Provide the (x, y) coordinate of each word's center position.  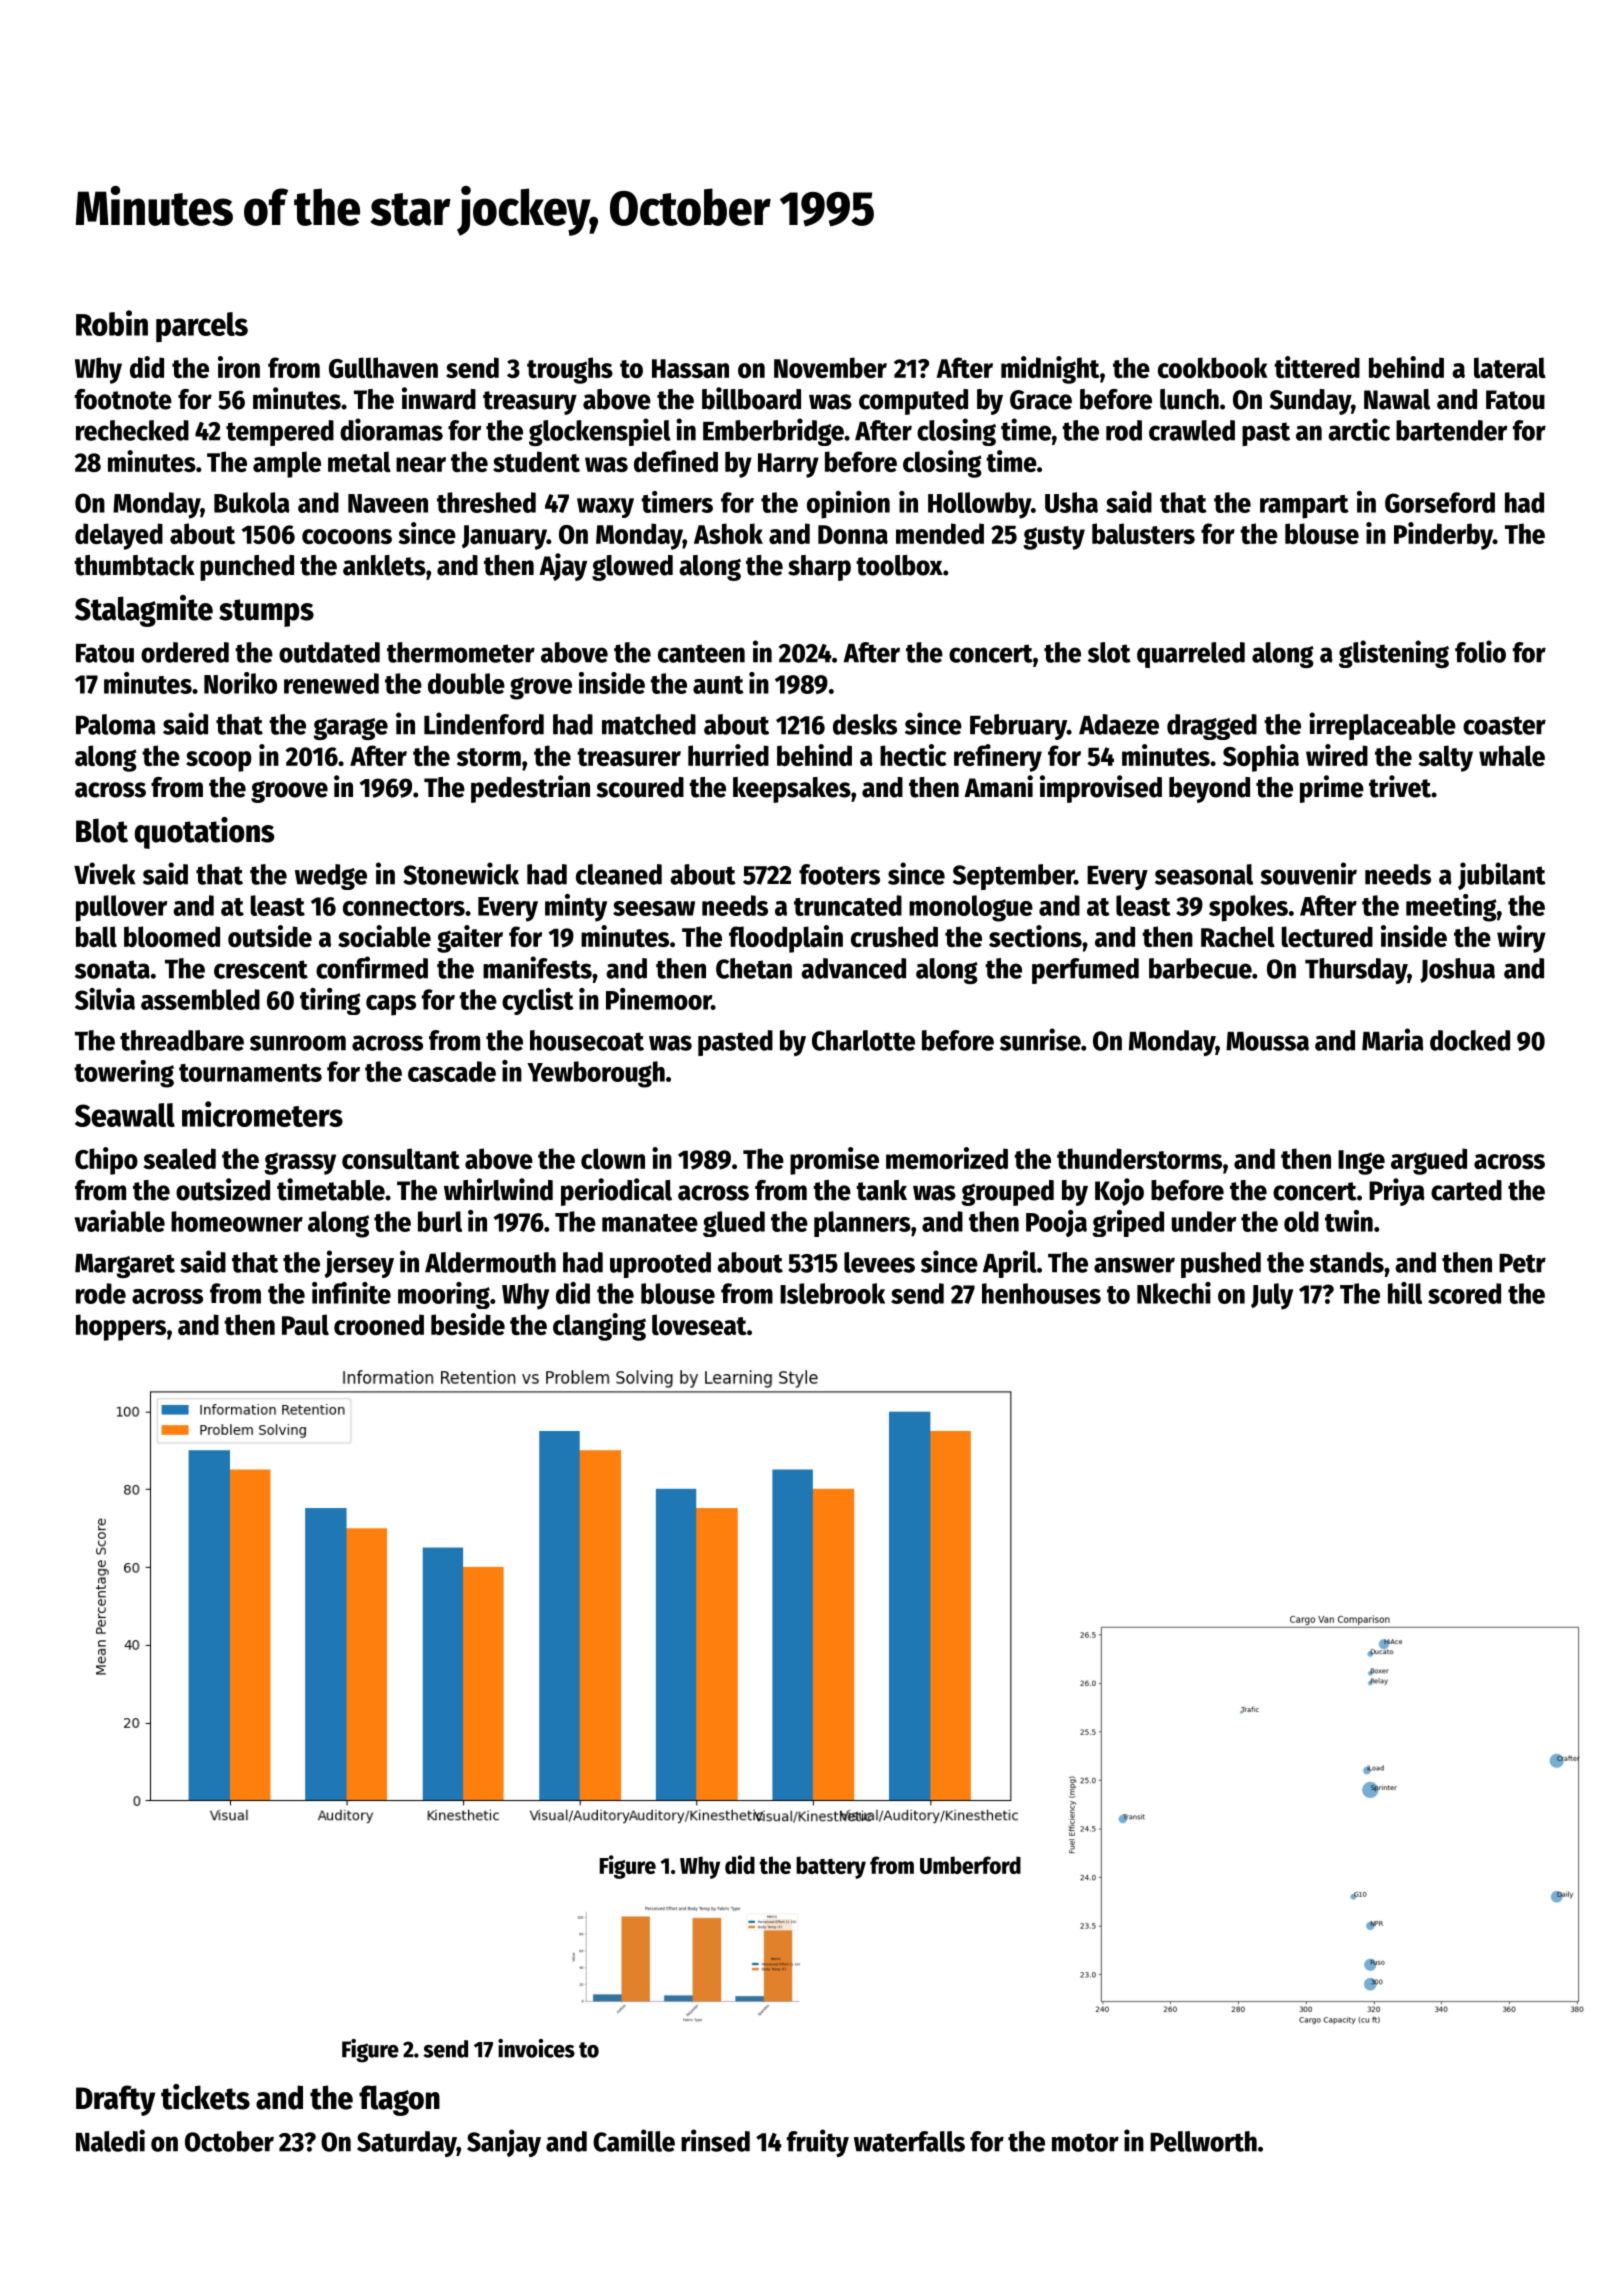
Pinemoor (658, 999)
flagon (399, 2100)
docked (1470, 1040)
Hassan (690, 368)
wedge (331, 877)
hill (1405, 1293)
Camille (634, 2140)
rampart (1304, 507)
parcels (202, 327)
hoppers (121, 1327)
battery (831, 1867)
